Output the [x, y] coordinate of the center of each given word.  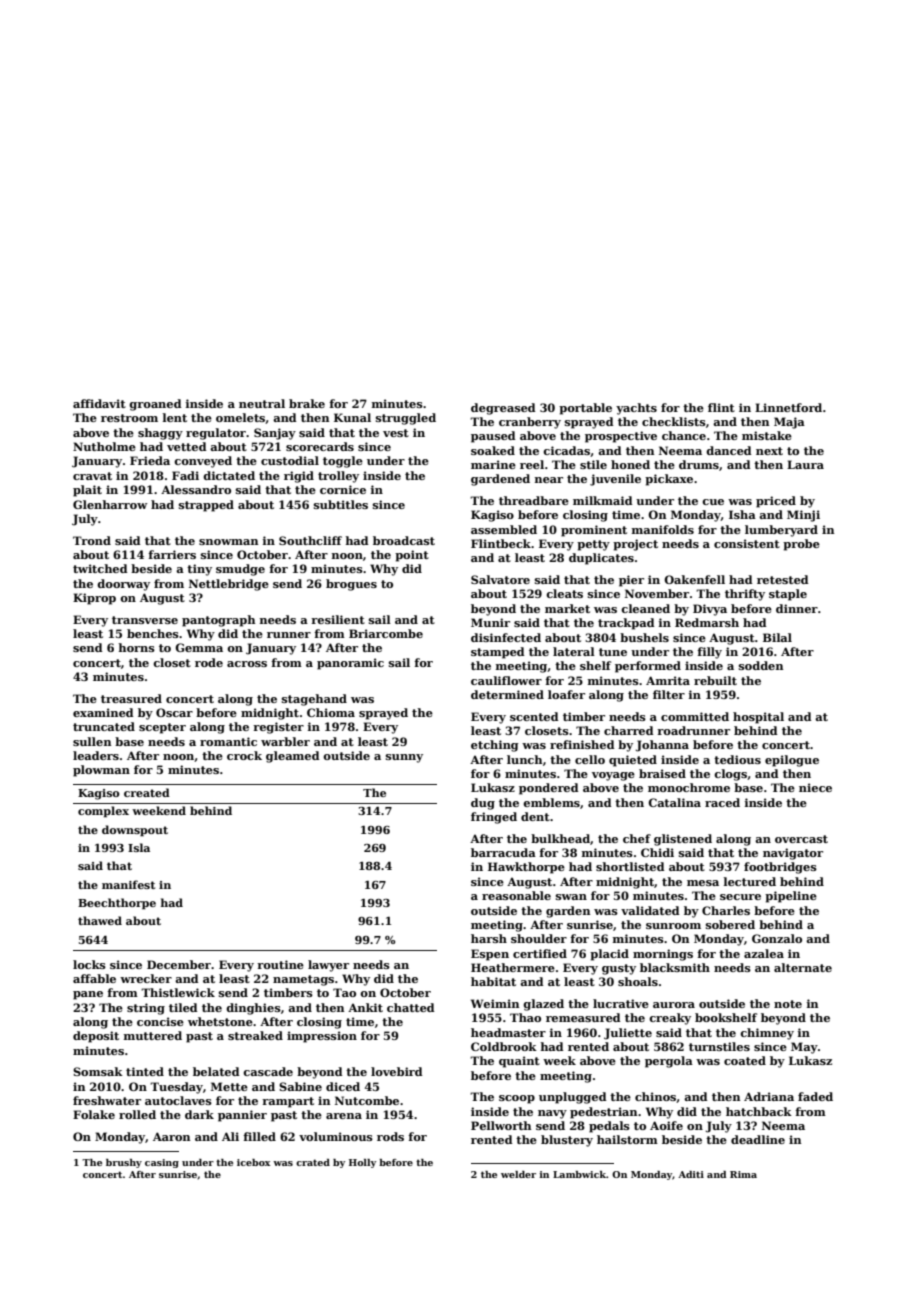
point [412, 556]
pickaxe [669, 480]
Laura [805, 464]
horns [136, 647]
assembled [504, 529]
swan [571, 897]
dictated [229, 475]
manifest [128, 884]
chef [637, 838]
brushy [124, 1163]
